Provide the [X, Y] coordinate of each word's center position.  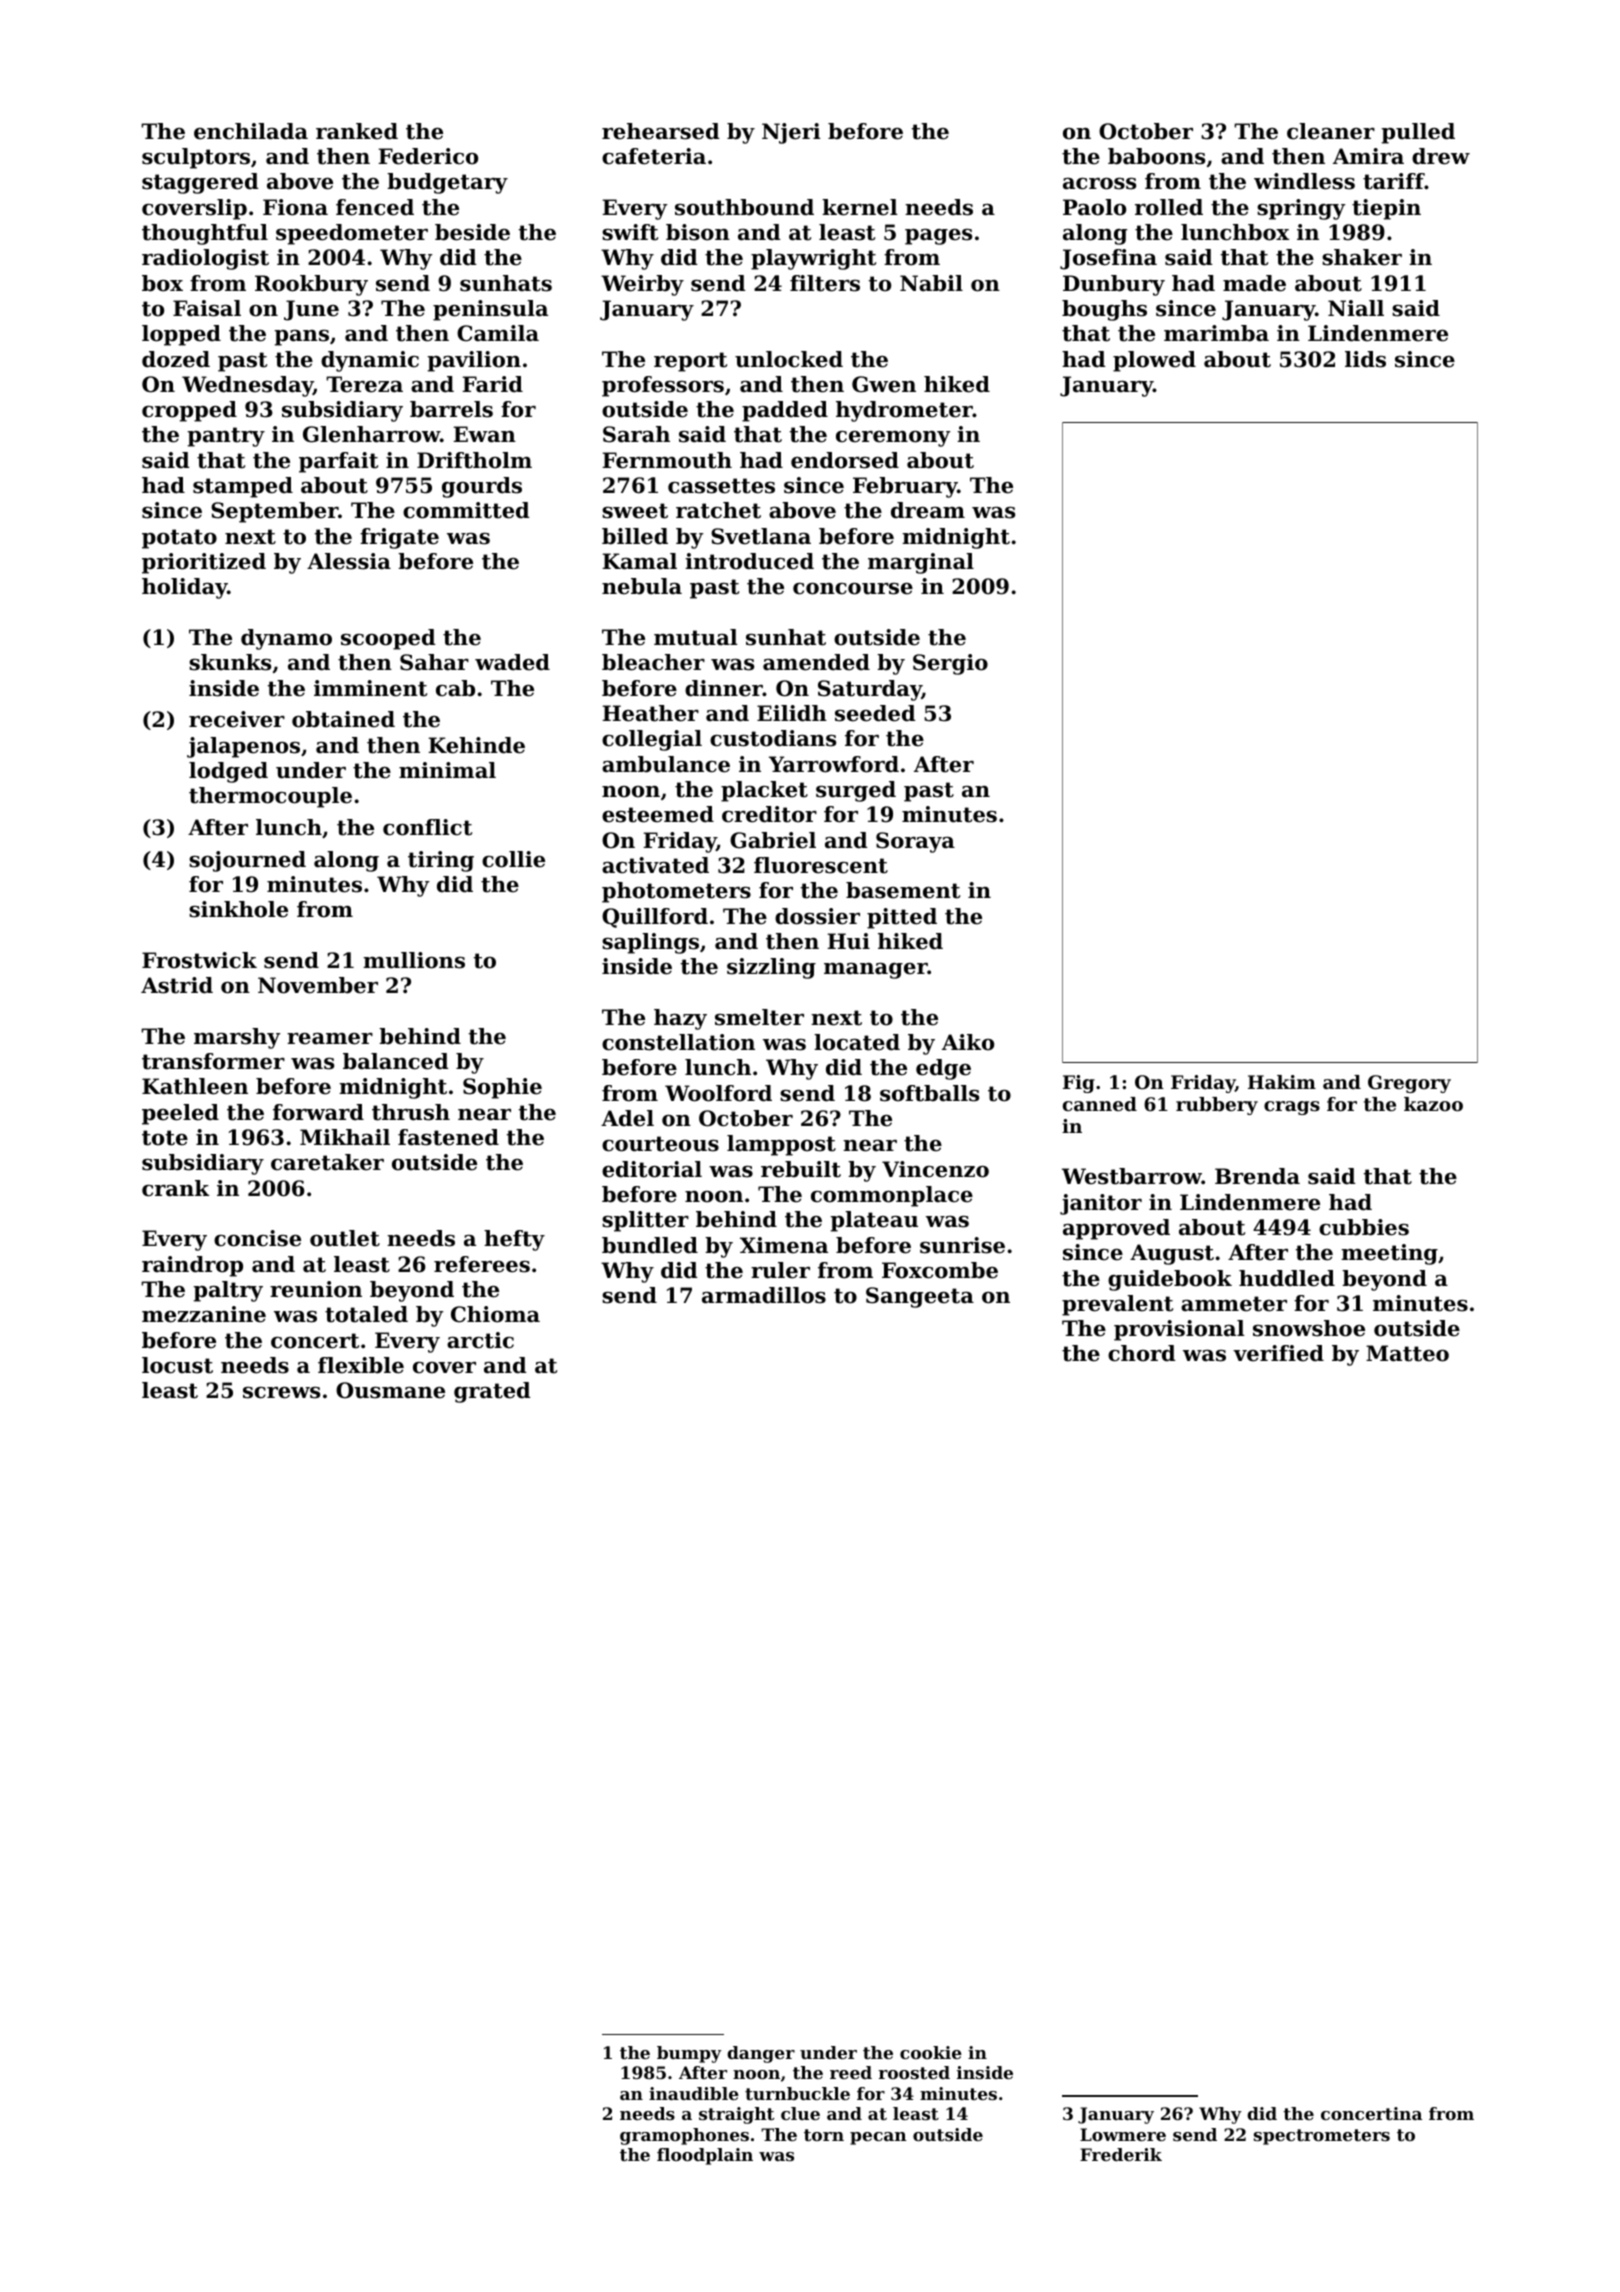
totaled [366, 1314]
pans [301, 338]
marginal [921, 563]
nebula [642, 586]
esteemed [658, 814]
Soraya [915, 842]
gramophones [684, 2136]
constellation [678, 1042]
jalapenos [243, 747]
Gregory [1409, 1084]
